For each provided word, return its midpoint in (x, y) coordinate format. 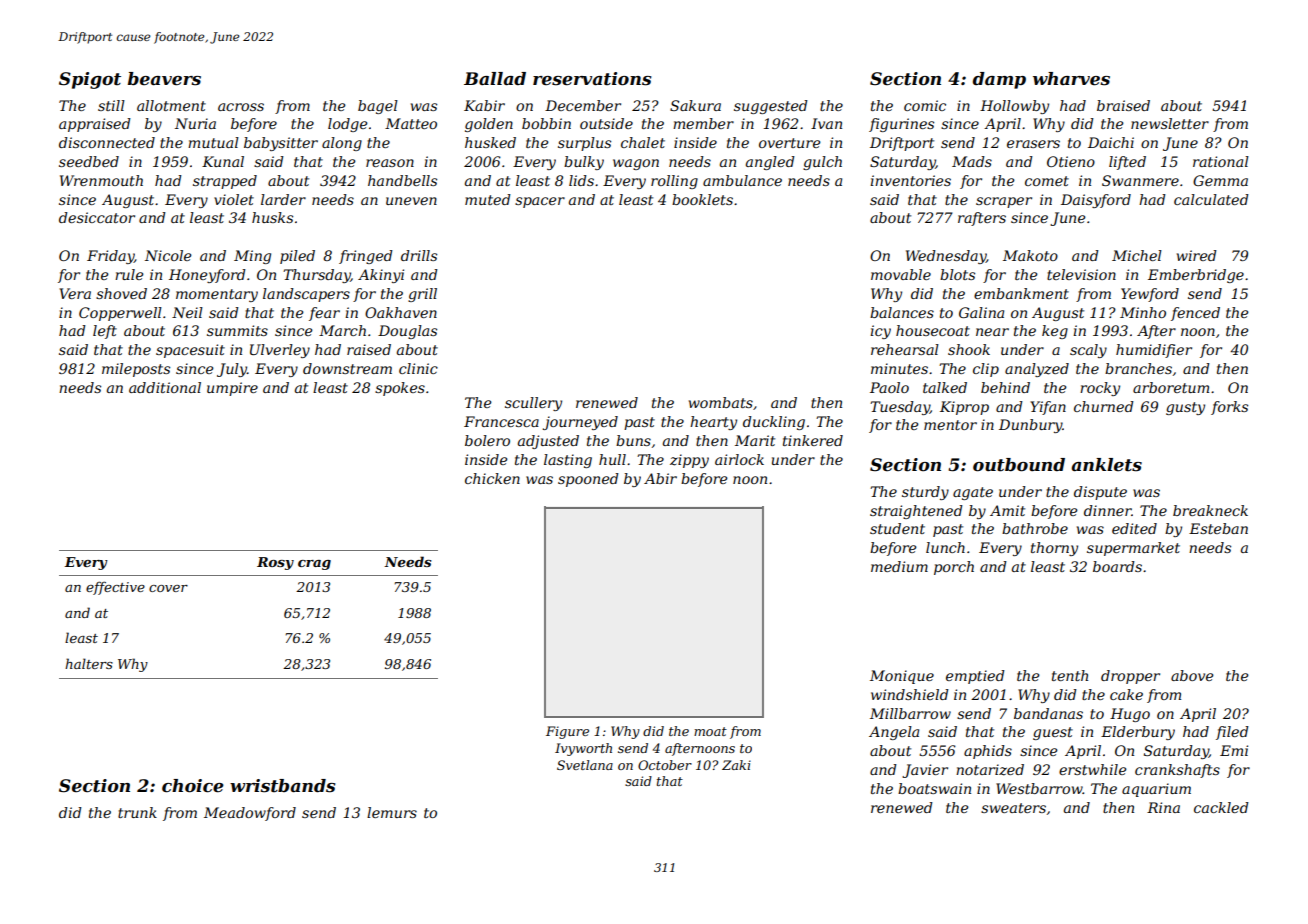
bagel (378, 107)
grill (422, 295)
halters (89, 663)
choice (193, 786)
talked (945, 387)
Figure (567, 732)
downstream (347, 368)
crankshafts (1177, 771)
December (583, 105)
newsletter (1170, 123)
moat (710, 731)
